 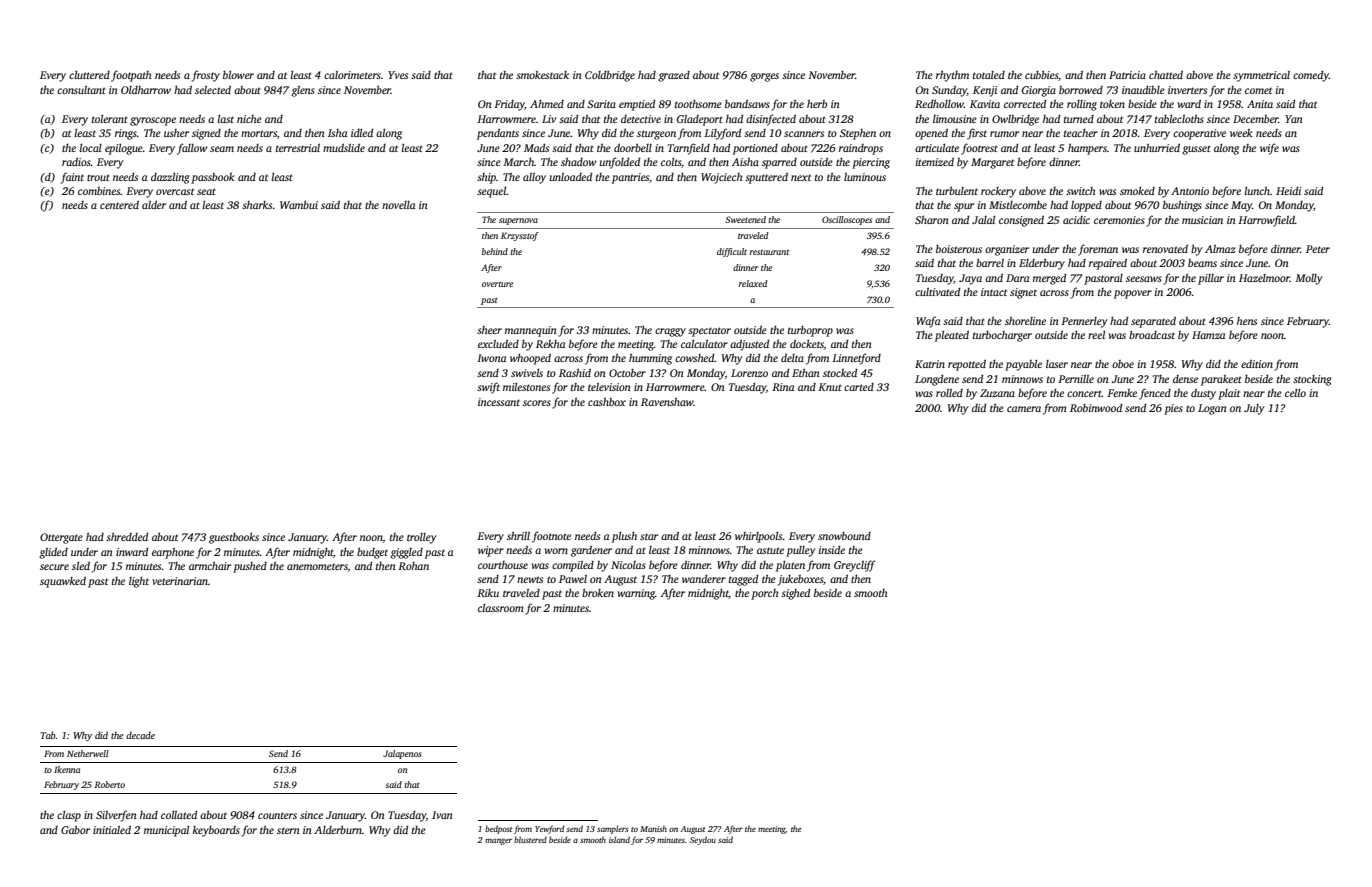 What do you see at coordinates (930, 364) in the page?
I see `Katrin` at bounding box center [930, 364].
